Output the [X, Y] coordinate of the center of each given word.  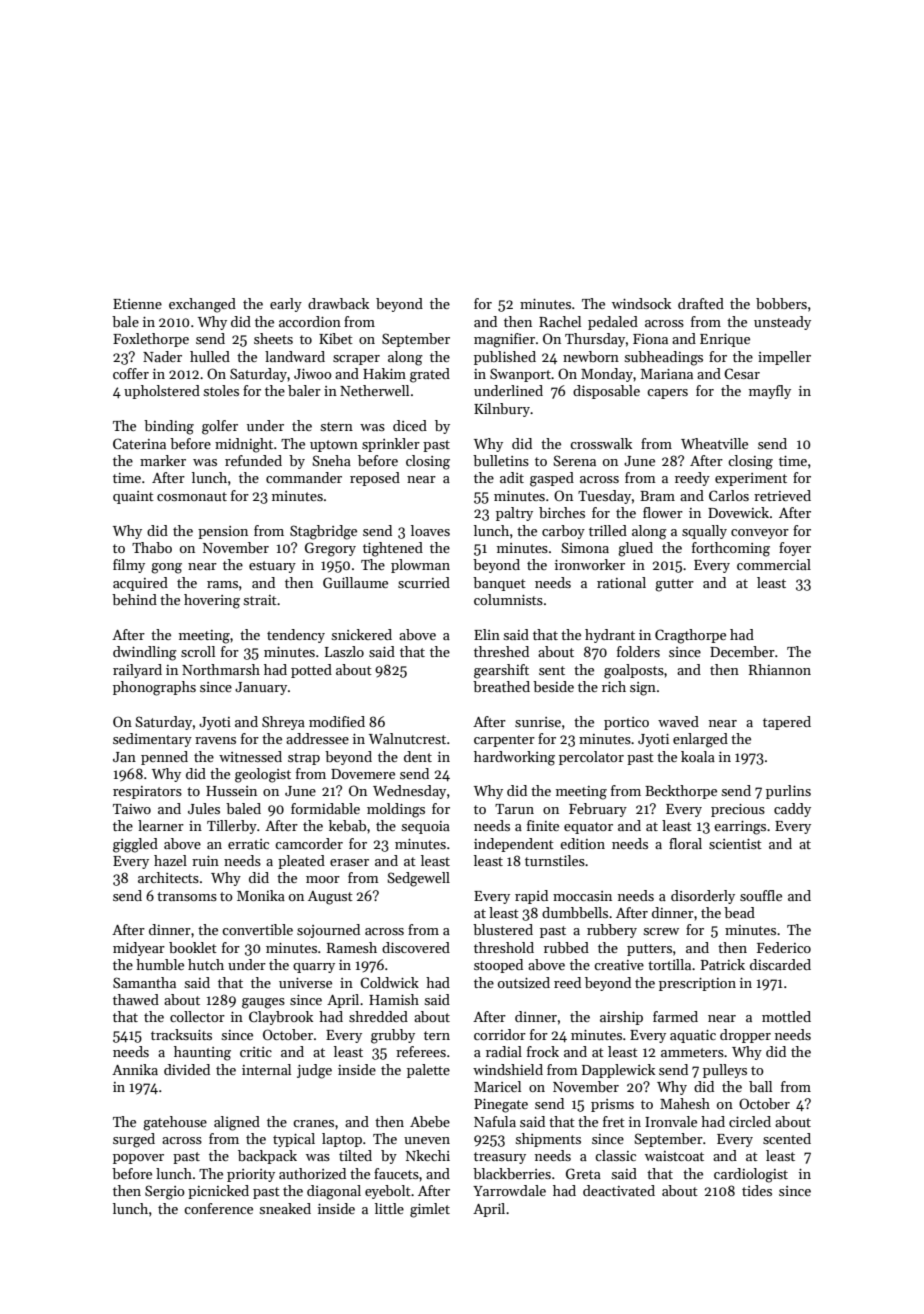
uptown [334, 446]
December [742, 651]
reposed [375, 479]
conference [218, 1208]
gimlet [430, 1210]
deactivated [619, 1190]
